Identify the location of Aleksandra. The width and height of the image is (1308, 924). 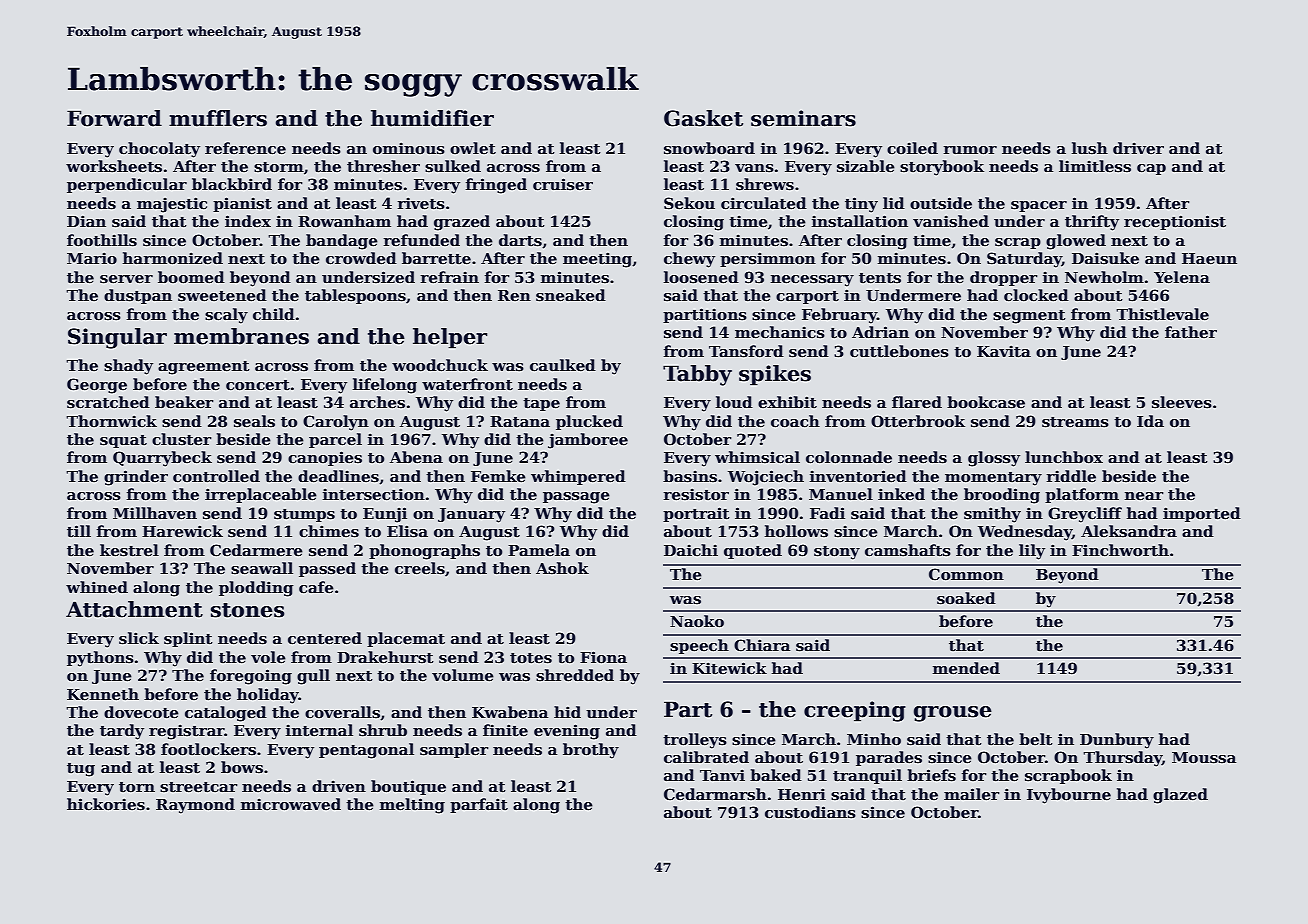
(1129, 531).
